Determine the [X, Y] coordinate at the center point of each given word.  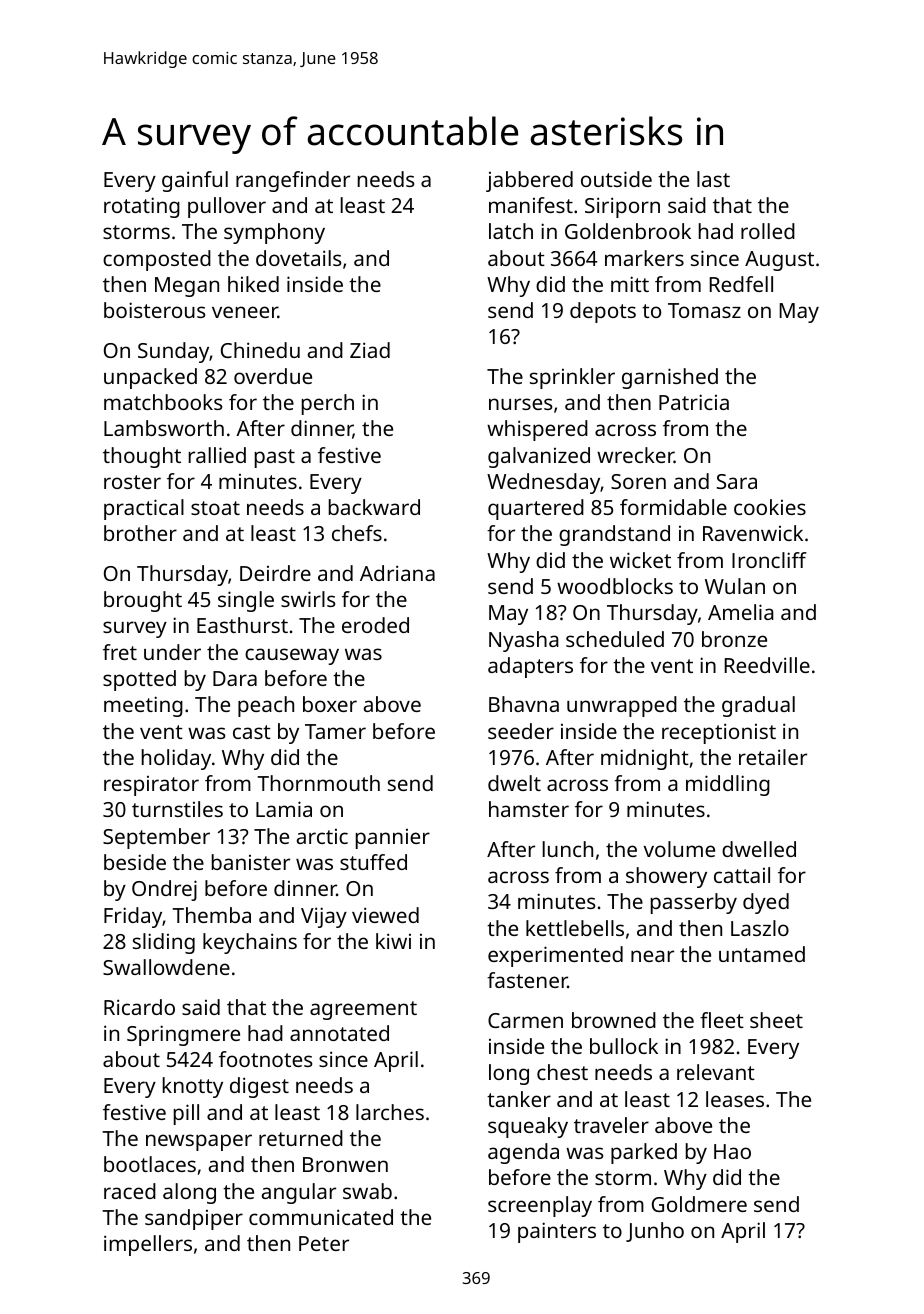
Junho [655, 1232]
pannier [393, 839]
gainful [195, 181]
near [652, 956]
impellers [148, 1245]
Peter [324, 1243]
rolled [768, 231]
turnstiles [177, 809]
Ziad [370, 350]
